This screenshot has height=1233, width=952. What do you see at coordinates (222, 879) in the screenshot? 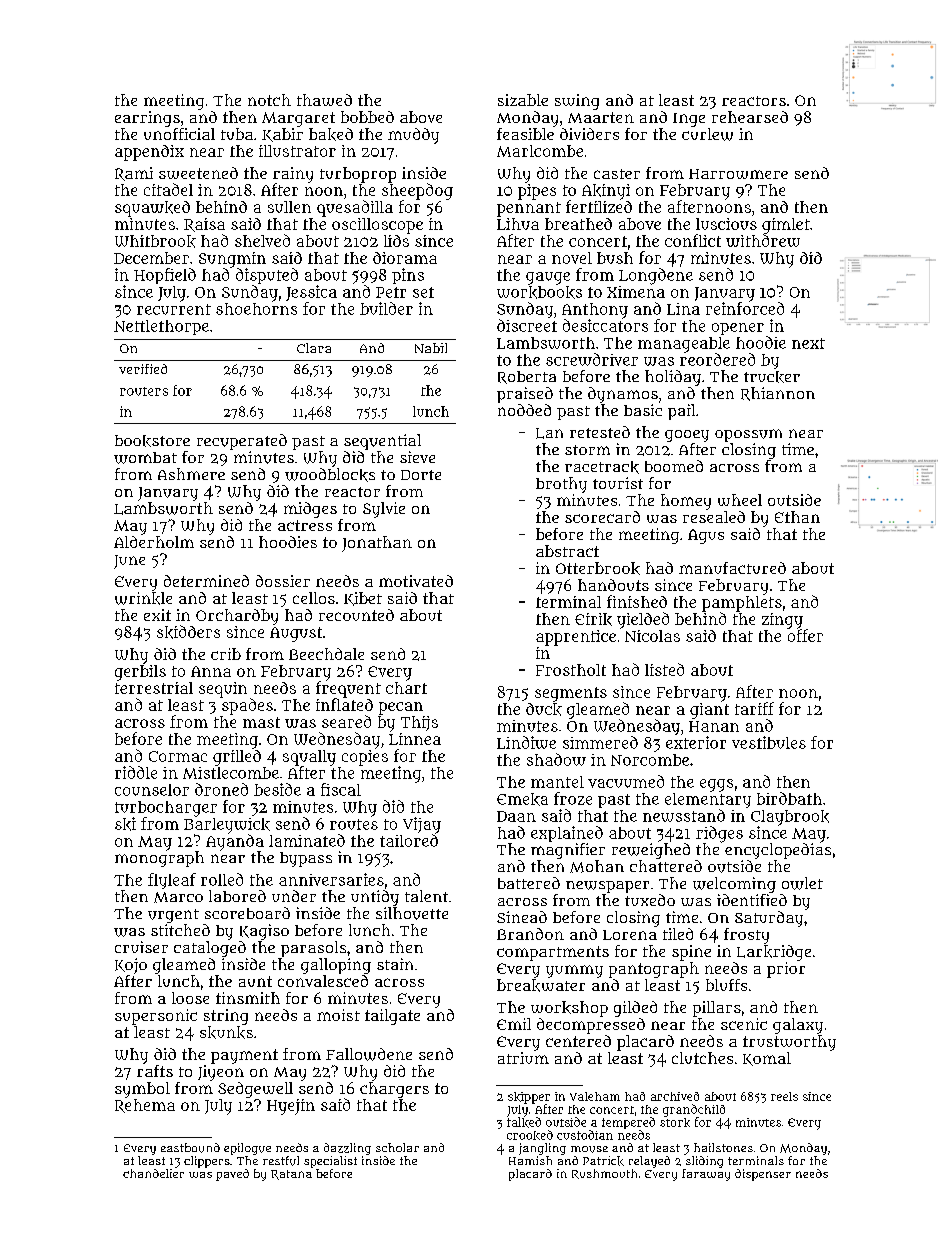
I see `rolled` at bounding box center [222, 879].
